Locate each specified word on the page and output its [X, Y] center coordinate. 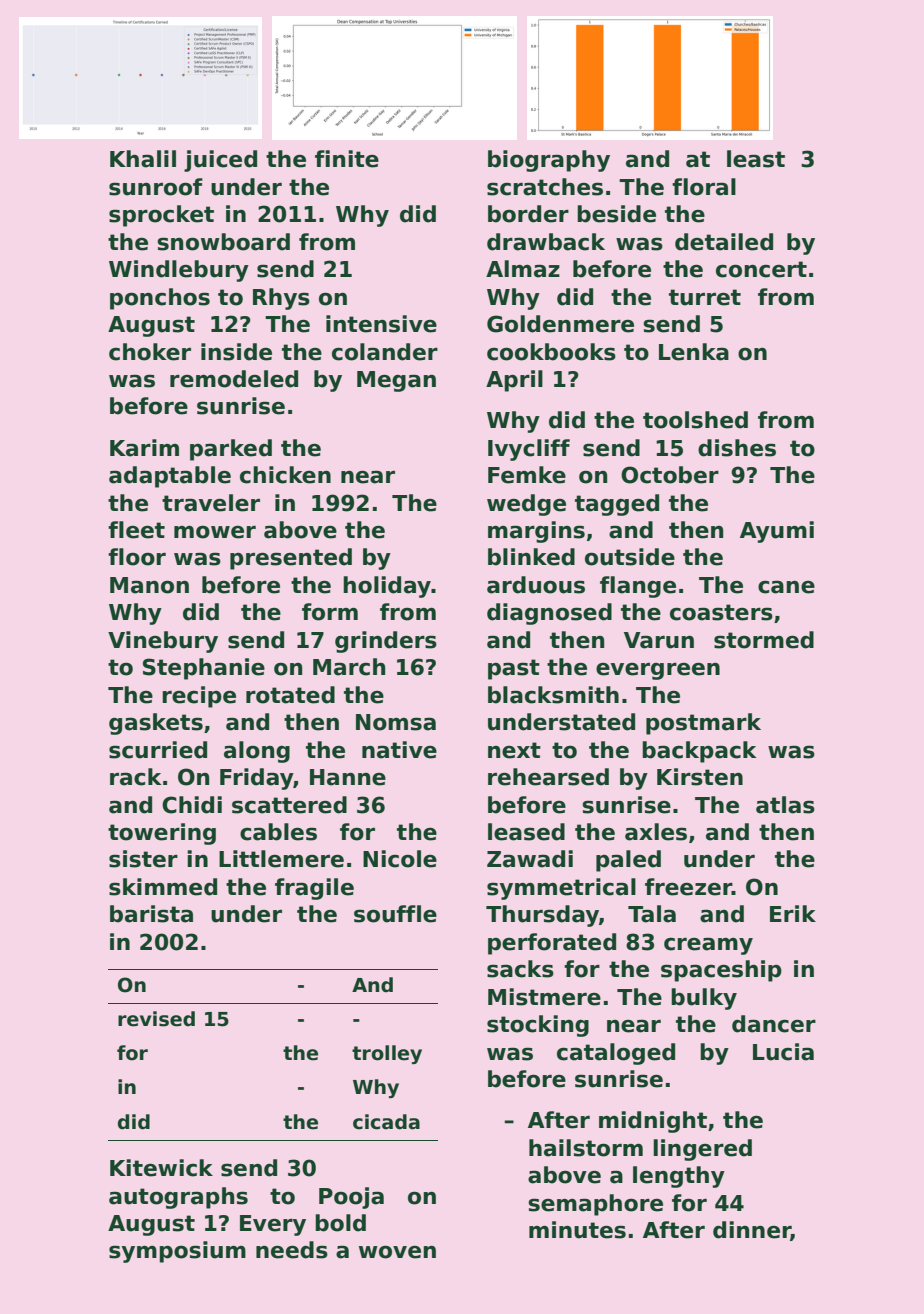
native [399, 750]
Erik [793, 913]
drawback [546, 242]
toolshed [695, 420]
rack [135, 777]
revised [156, 1019]
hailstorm [586, 1148]
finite [347, 159]
